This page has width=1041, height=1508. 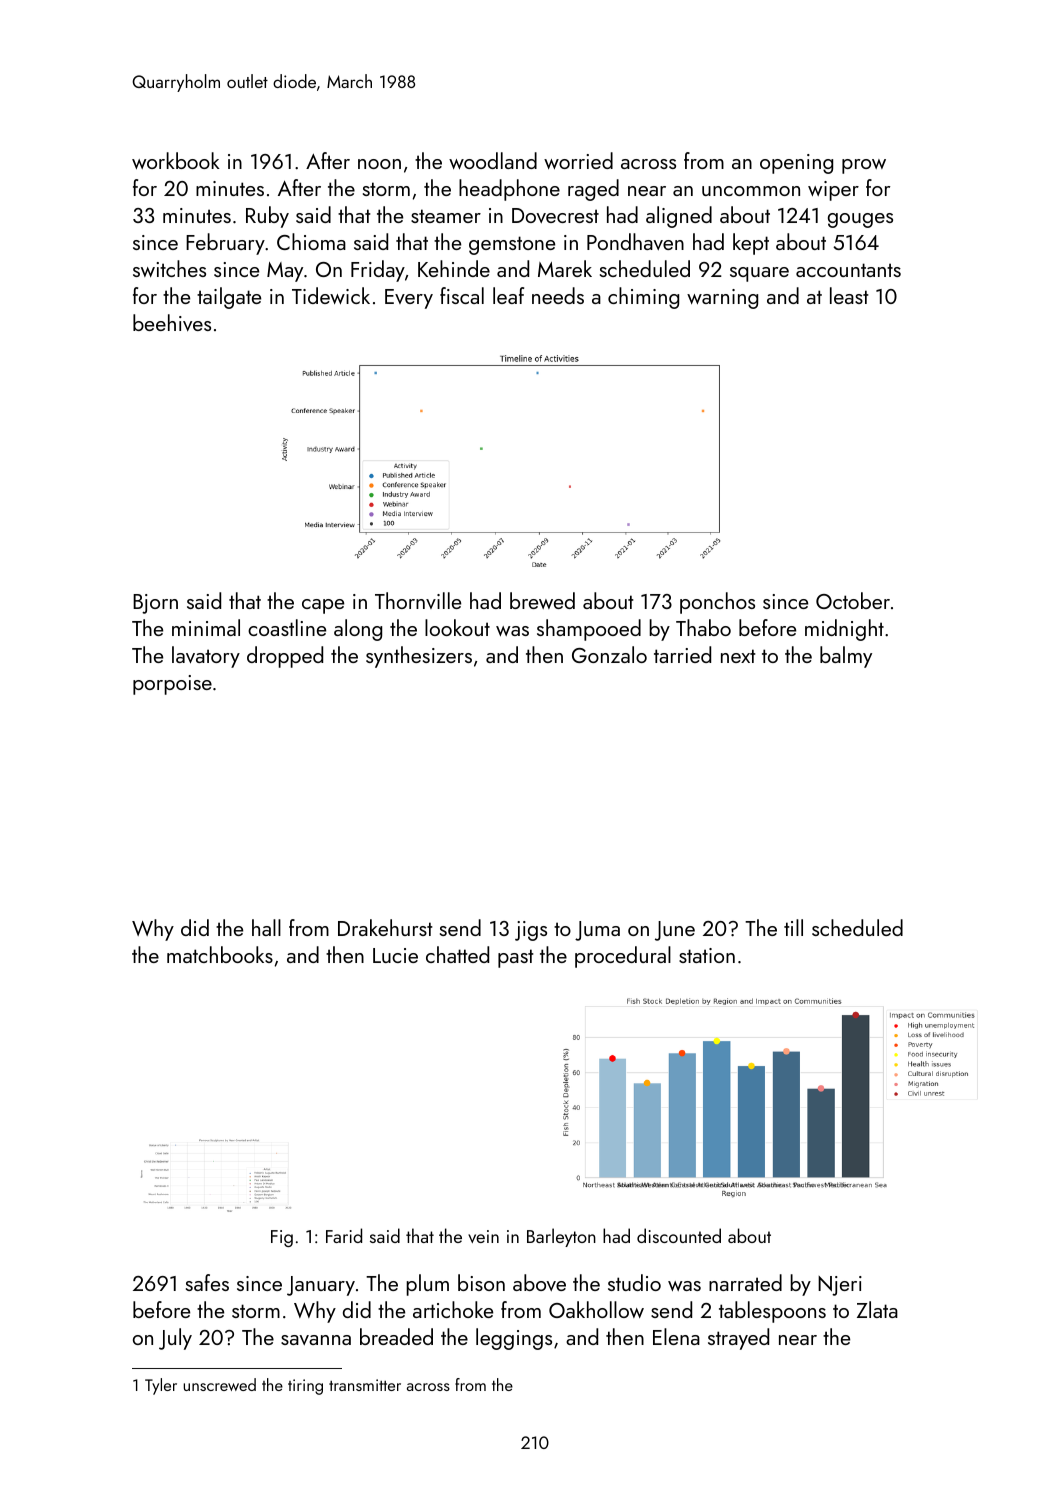 What do you see at coordinates (707, 955) in the page?
I see `station` at bounding box center [707, 955].
